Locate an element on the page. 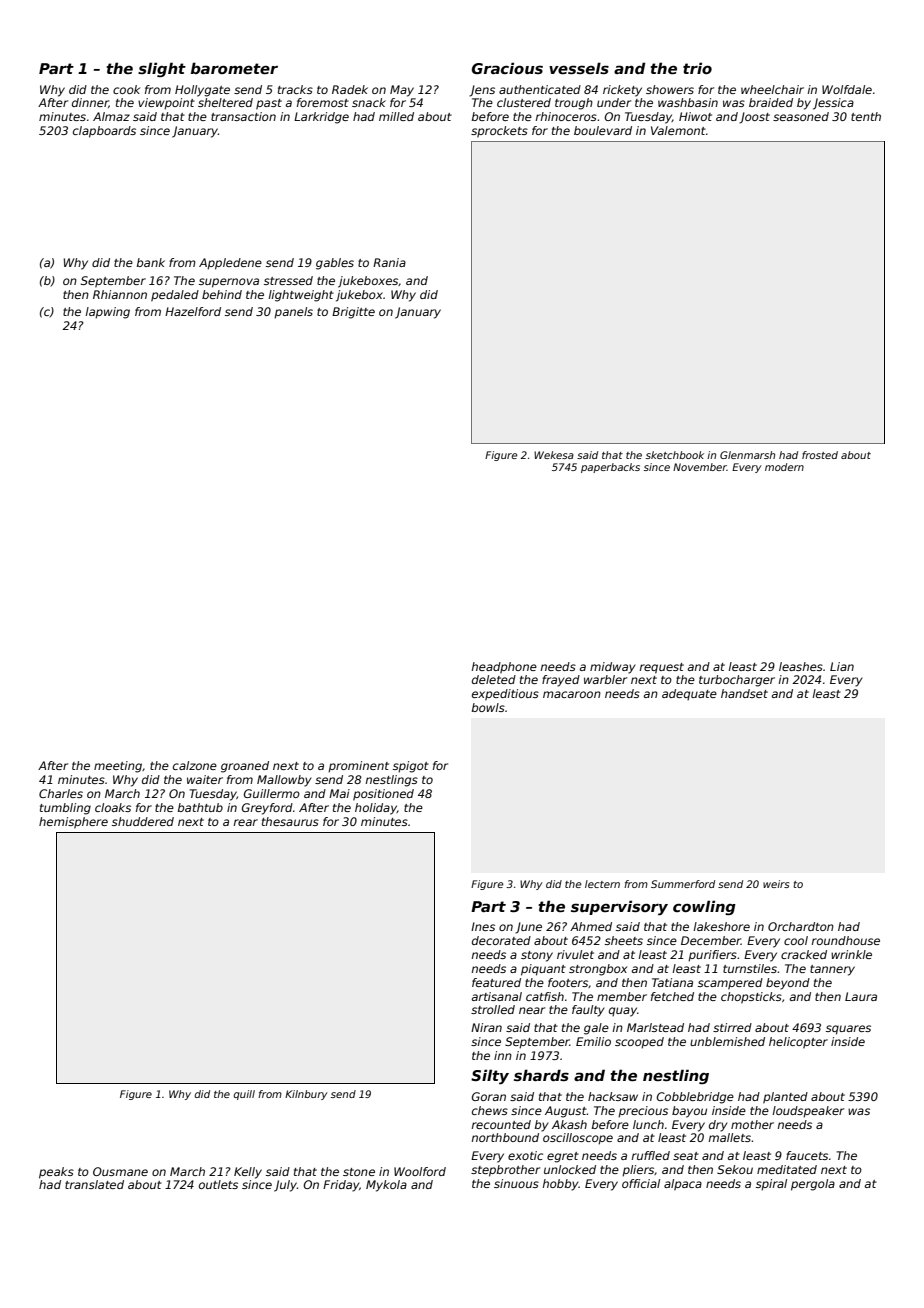  Radek is located at coordinates (350, 89).
